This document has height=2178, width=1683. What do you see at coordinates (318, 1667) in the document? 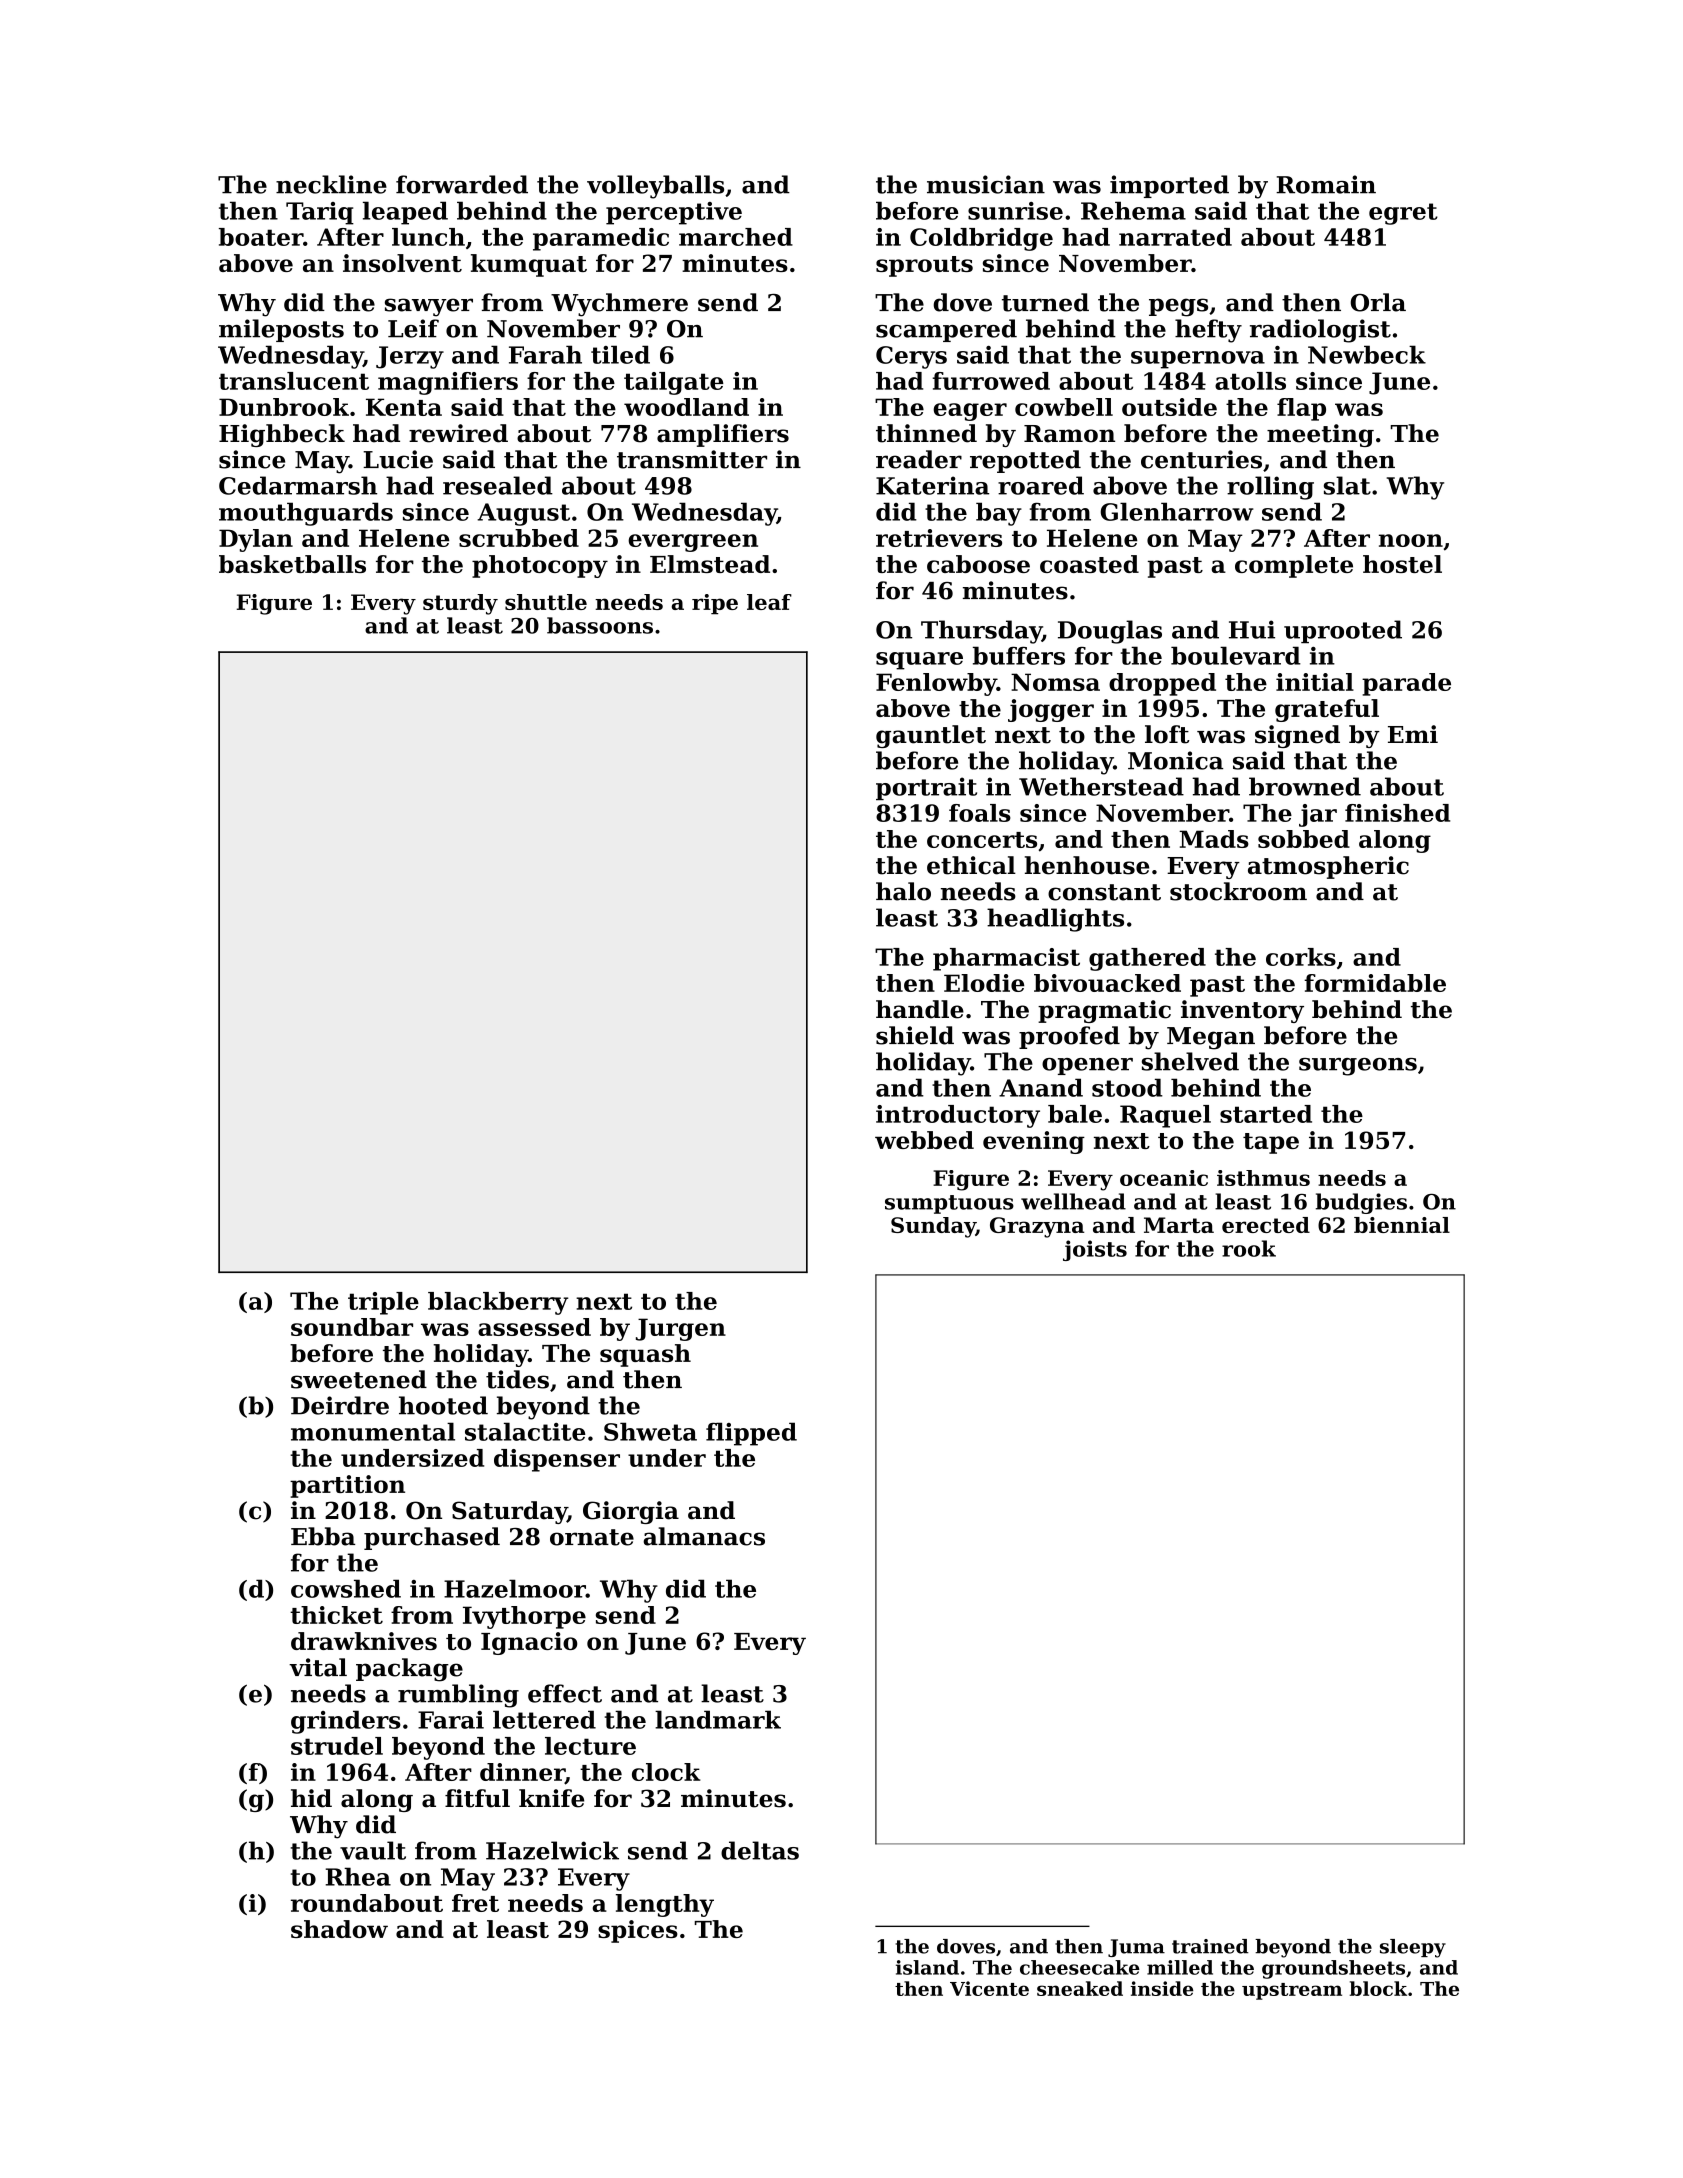
I see `vital` at bounding box center [318, 1667].
